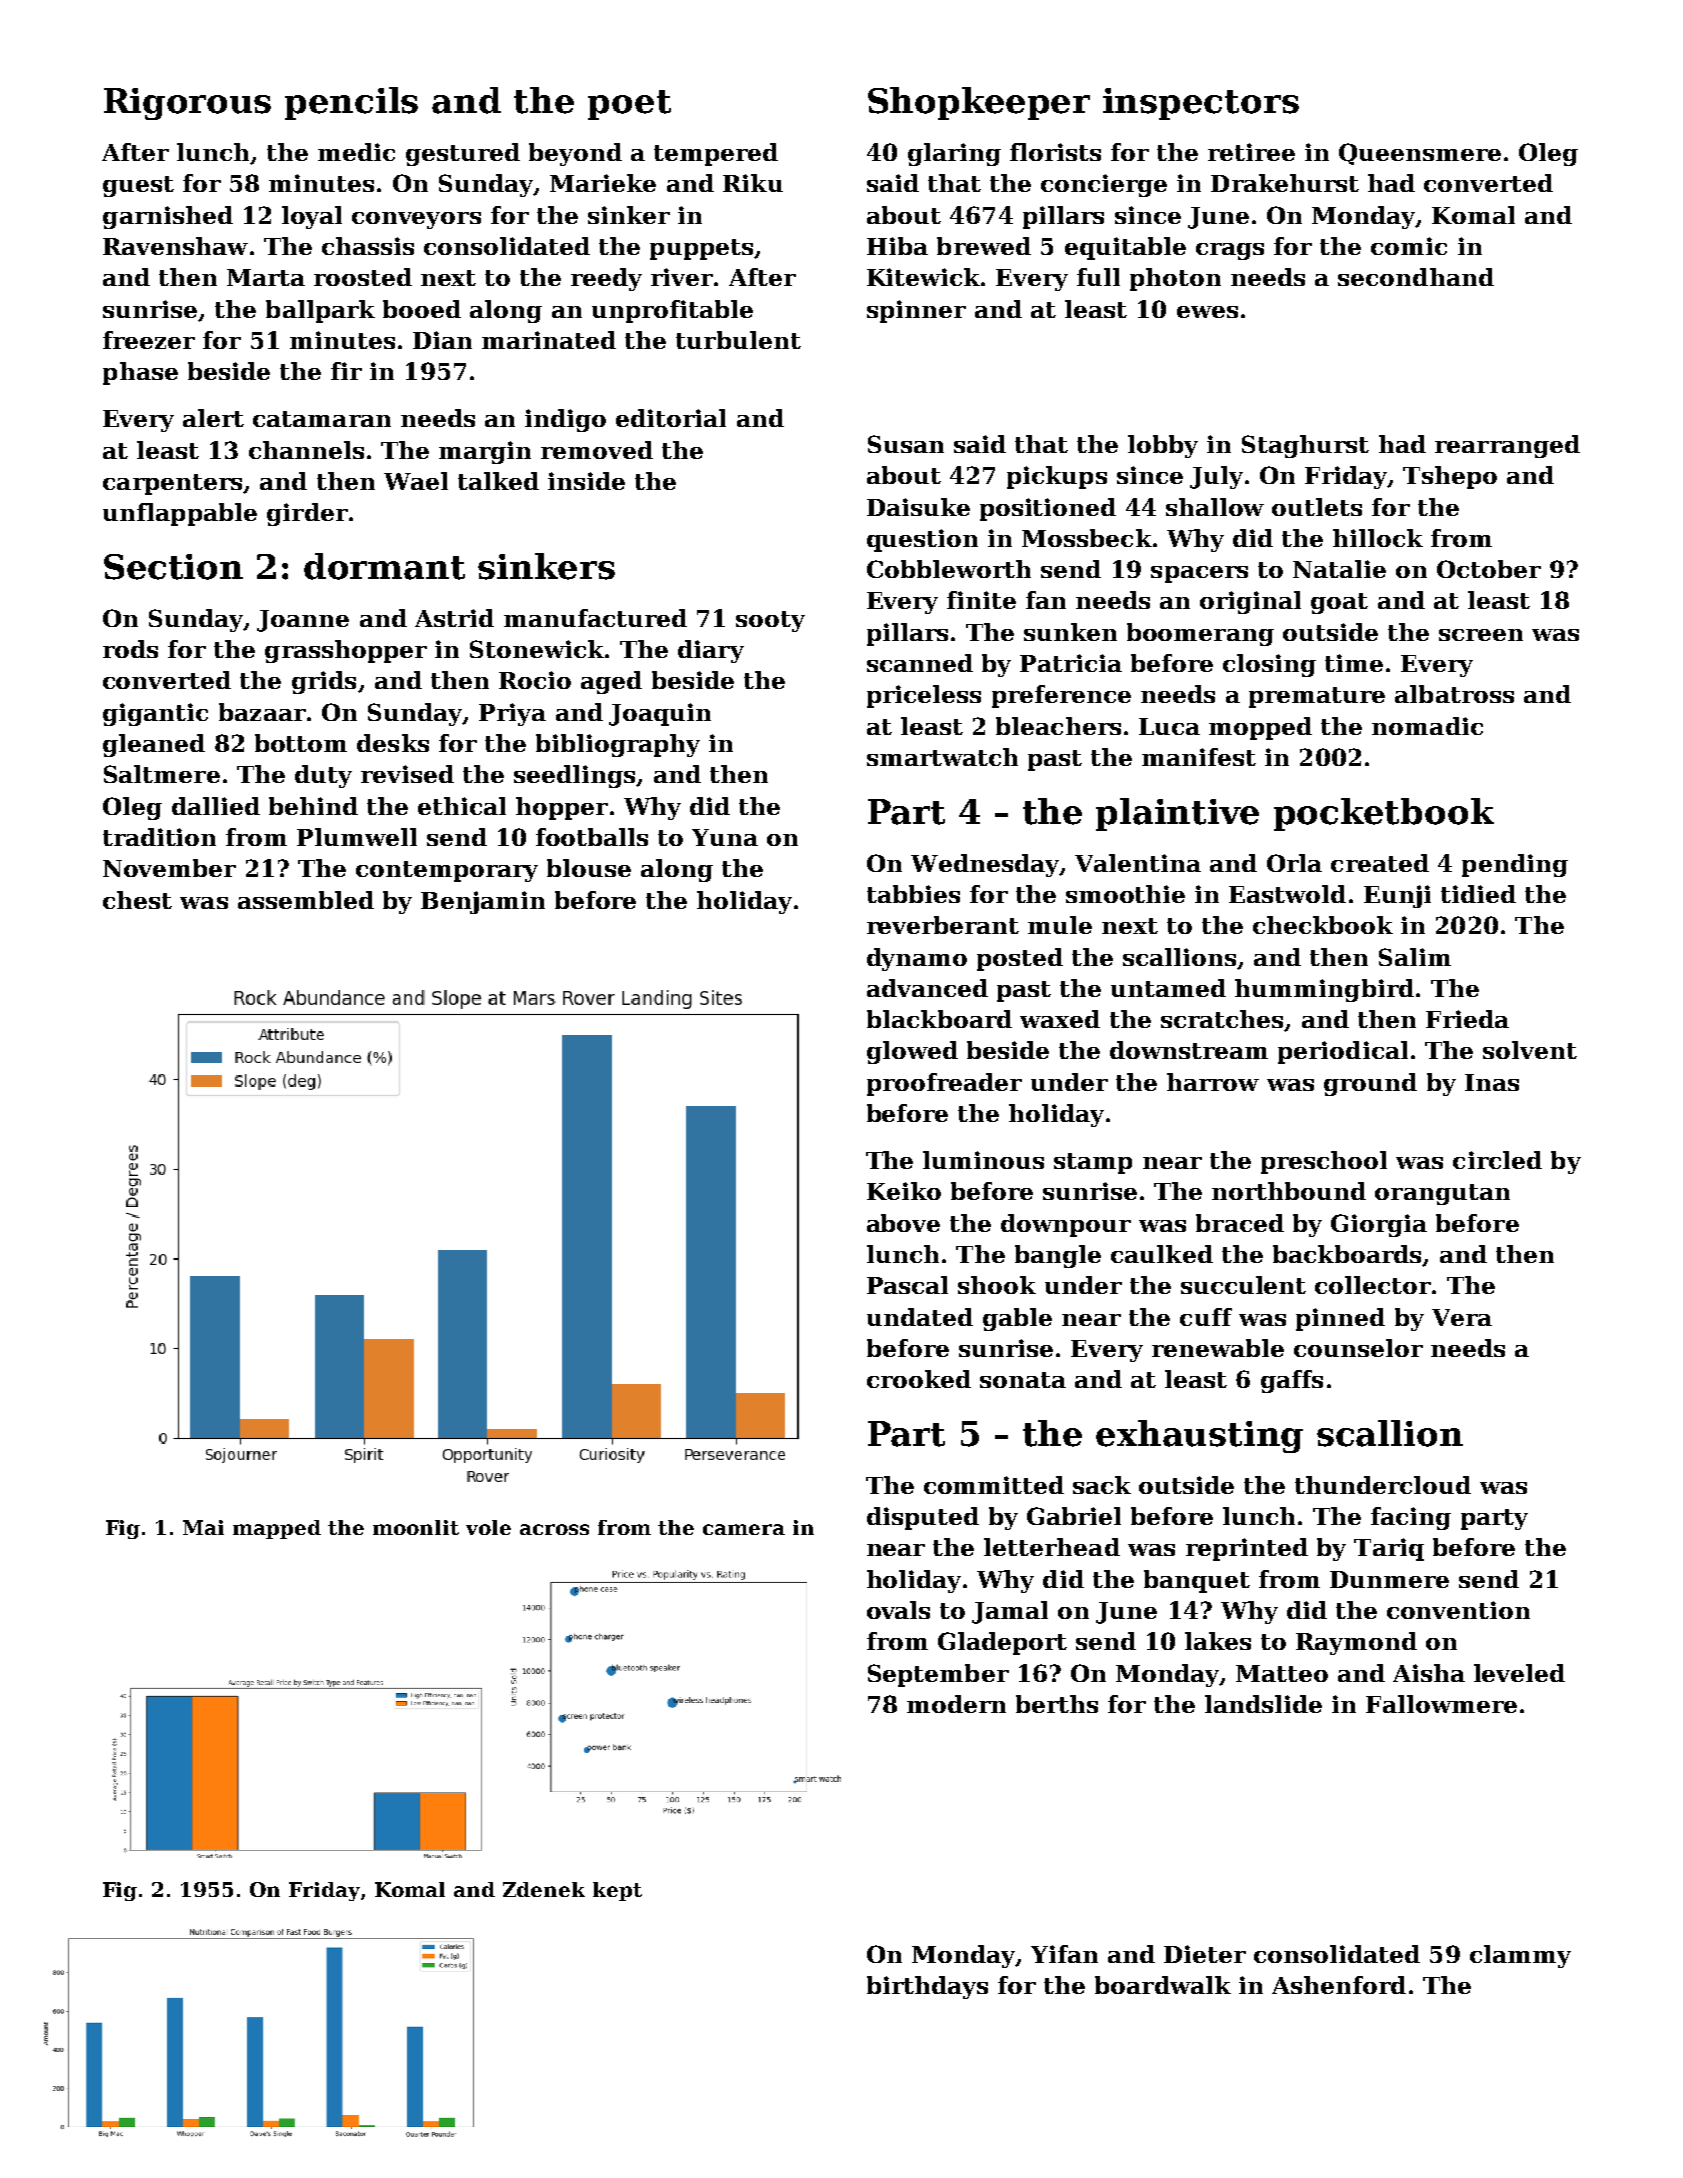 Image resolution: width=1683 pixels, height=2178 pixels. I want to click on indigo, so click(565, 420).
